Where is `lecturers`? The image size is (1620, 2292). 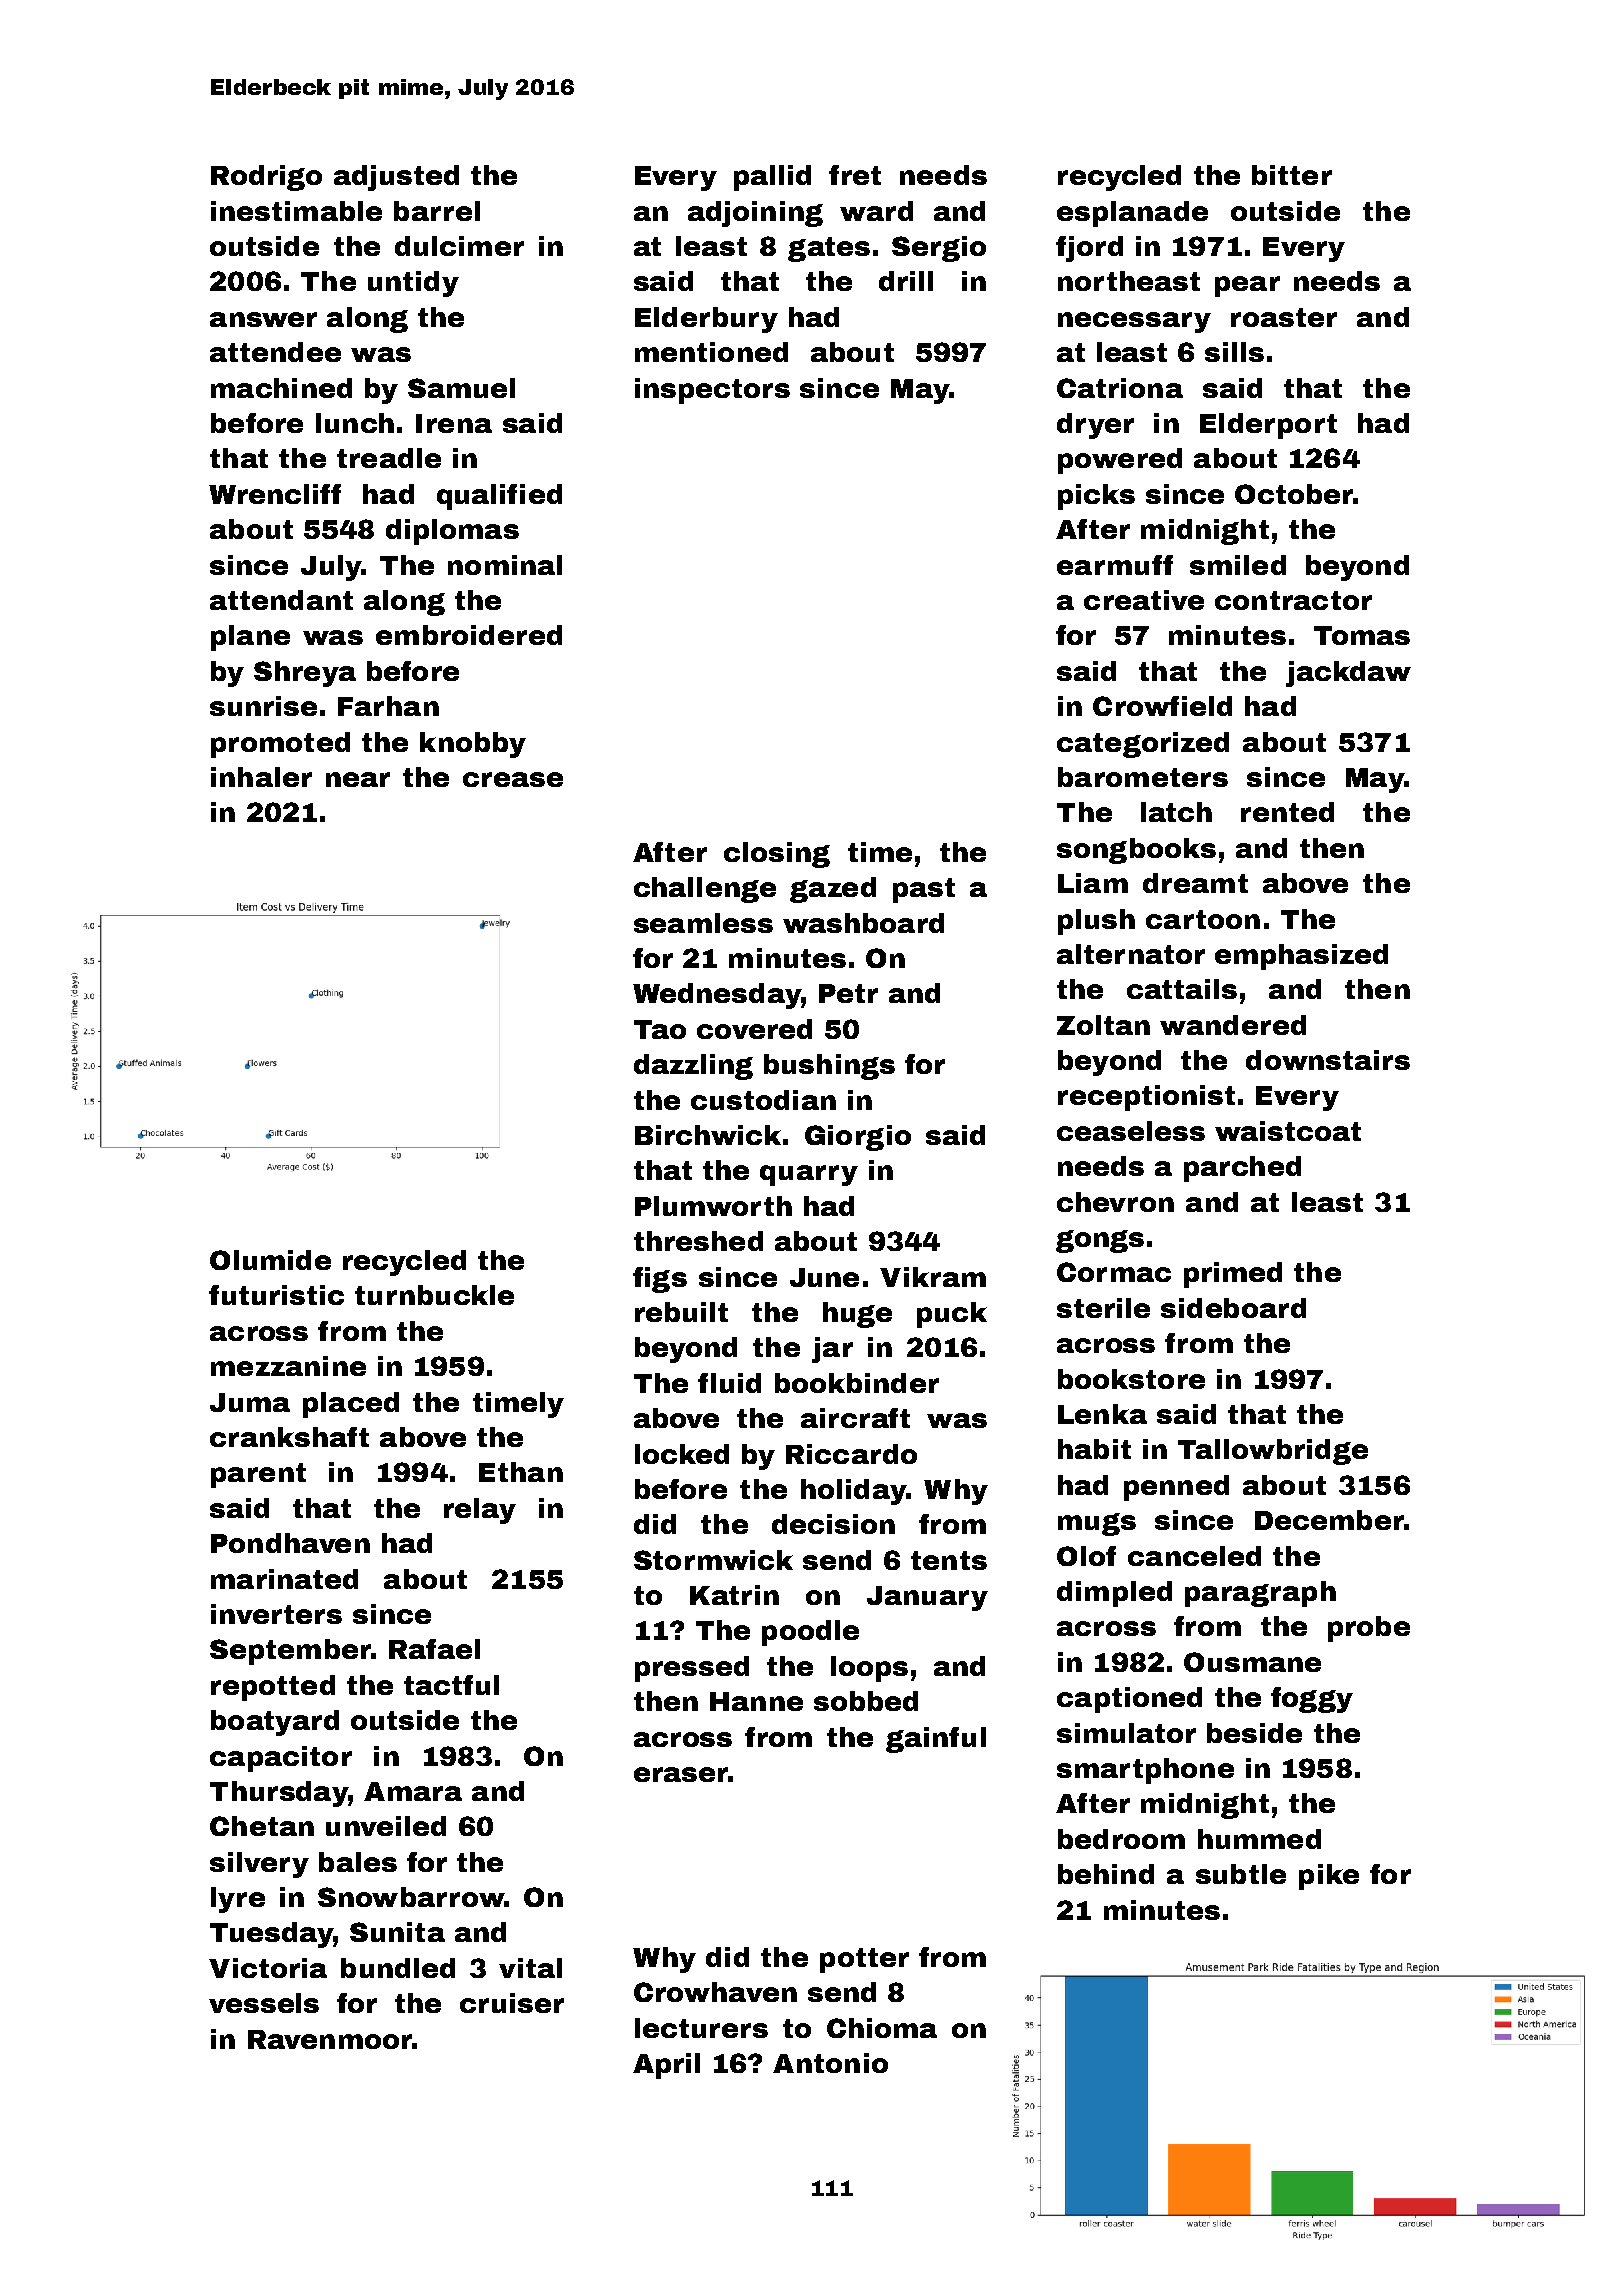 lecturers is located at coordinates (701, 2028).
